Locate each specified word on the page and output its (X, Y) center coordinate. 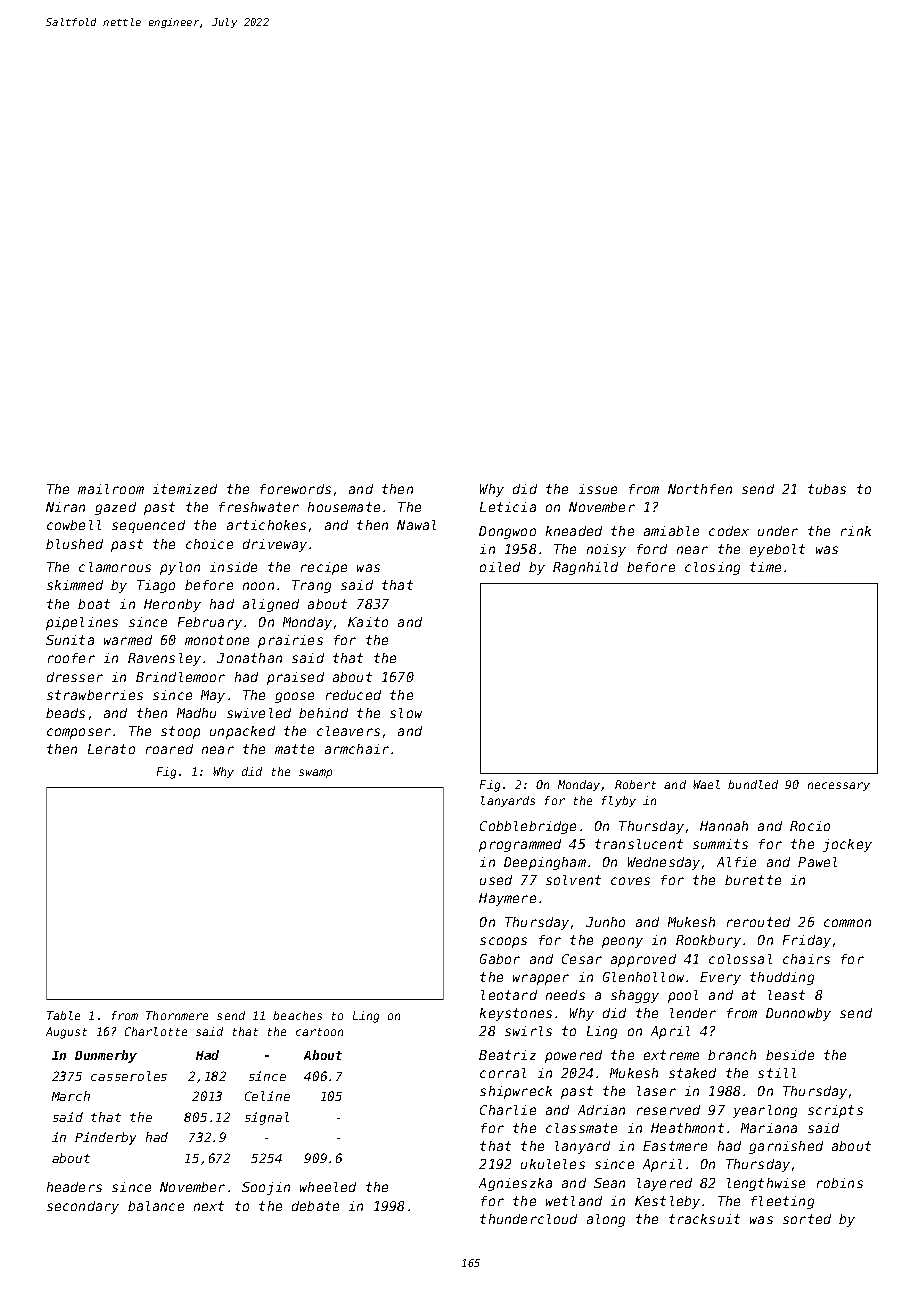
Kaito (368, 622)
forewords (295, 489)
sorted (807, 1219)
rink (856, 531)
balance (156, 1206)
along (606, 1220)
